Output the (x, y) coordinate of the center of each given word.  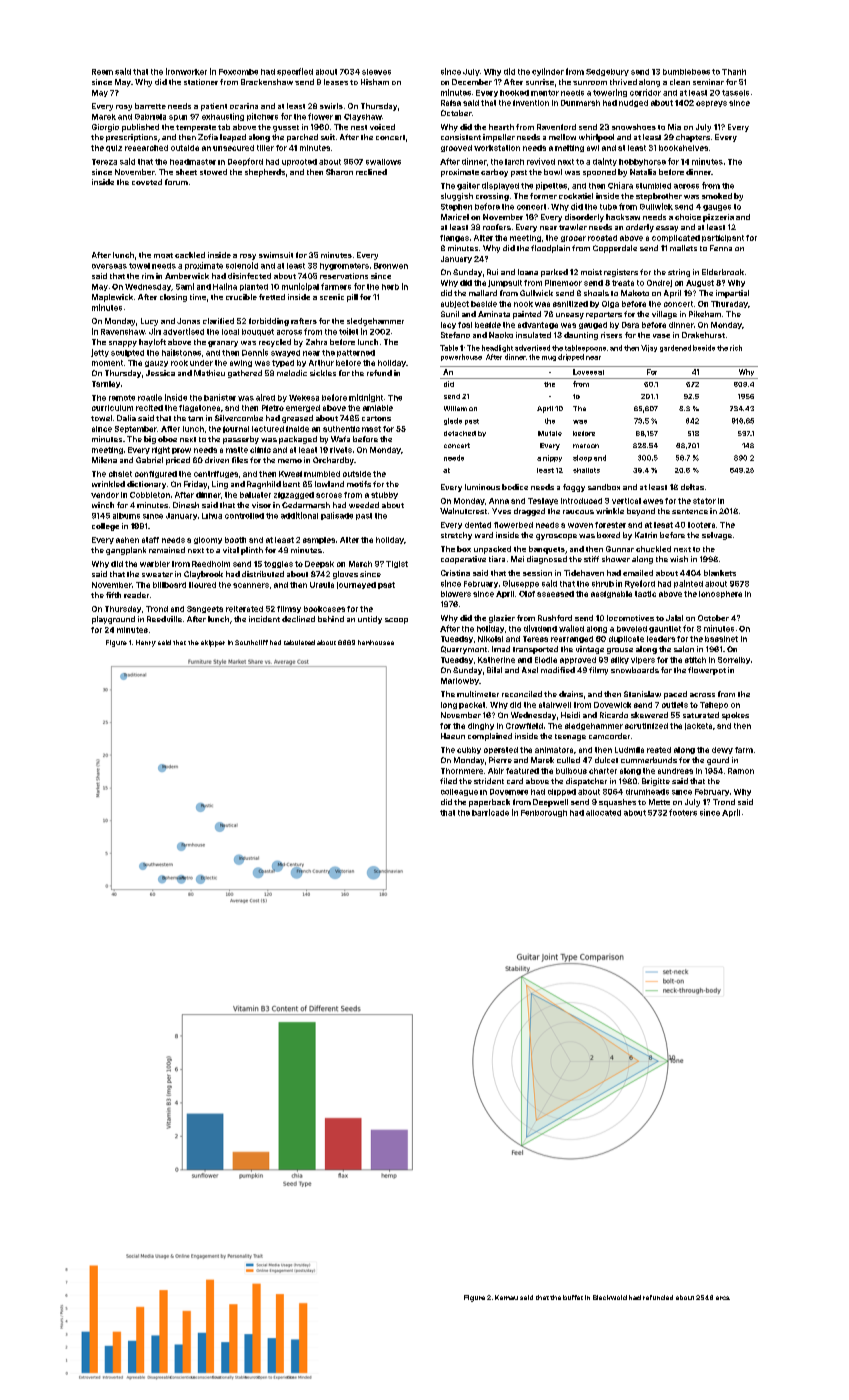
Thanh (734, 72)
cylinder (548, 72)
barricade (490, 812)
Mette (659, 802)
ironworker (186, 71)
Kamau (506, 1297)
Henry (146, 643)
